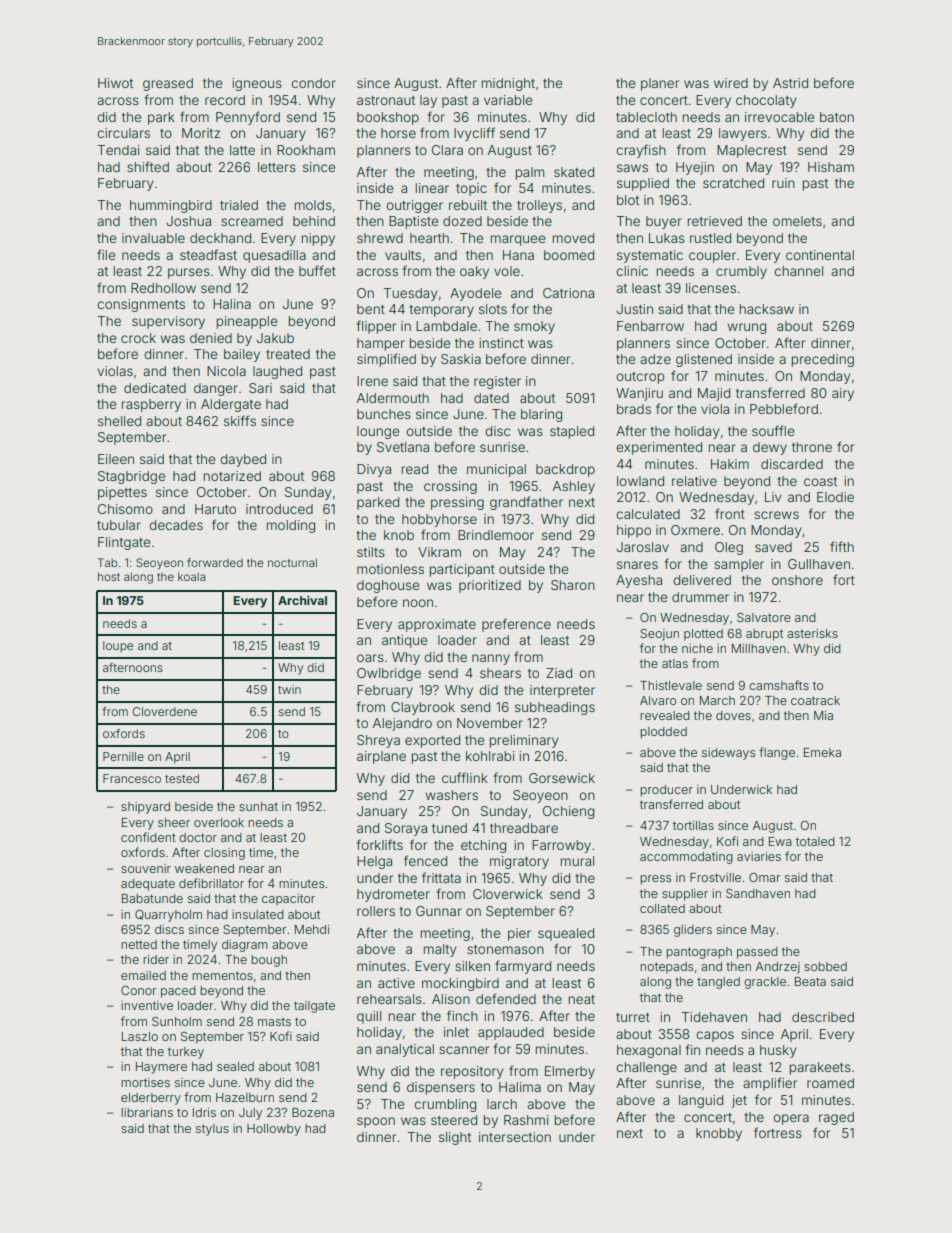 Image resolution: width=952 pixels, height=1233 pixels. Describe the element at coordinates (518, 255) in the image. I see `Hana` at that location.
